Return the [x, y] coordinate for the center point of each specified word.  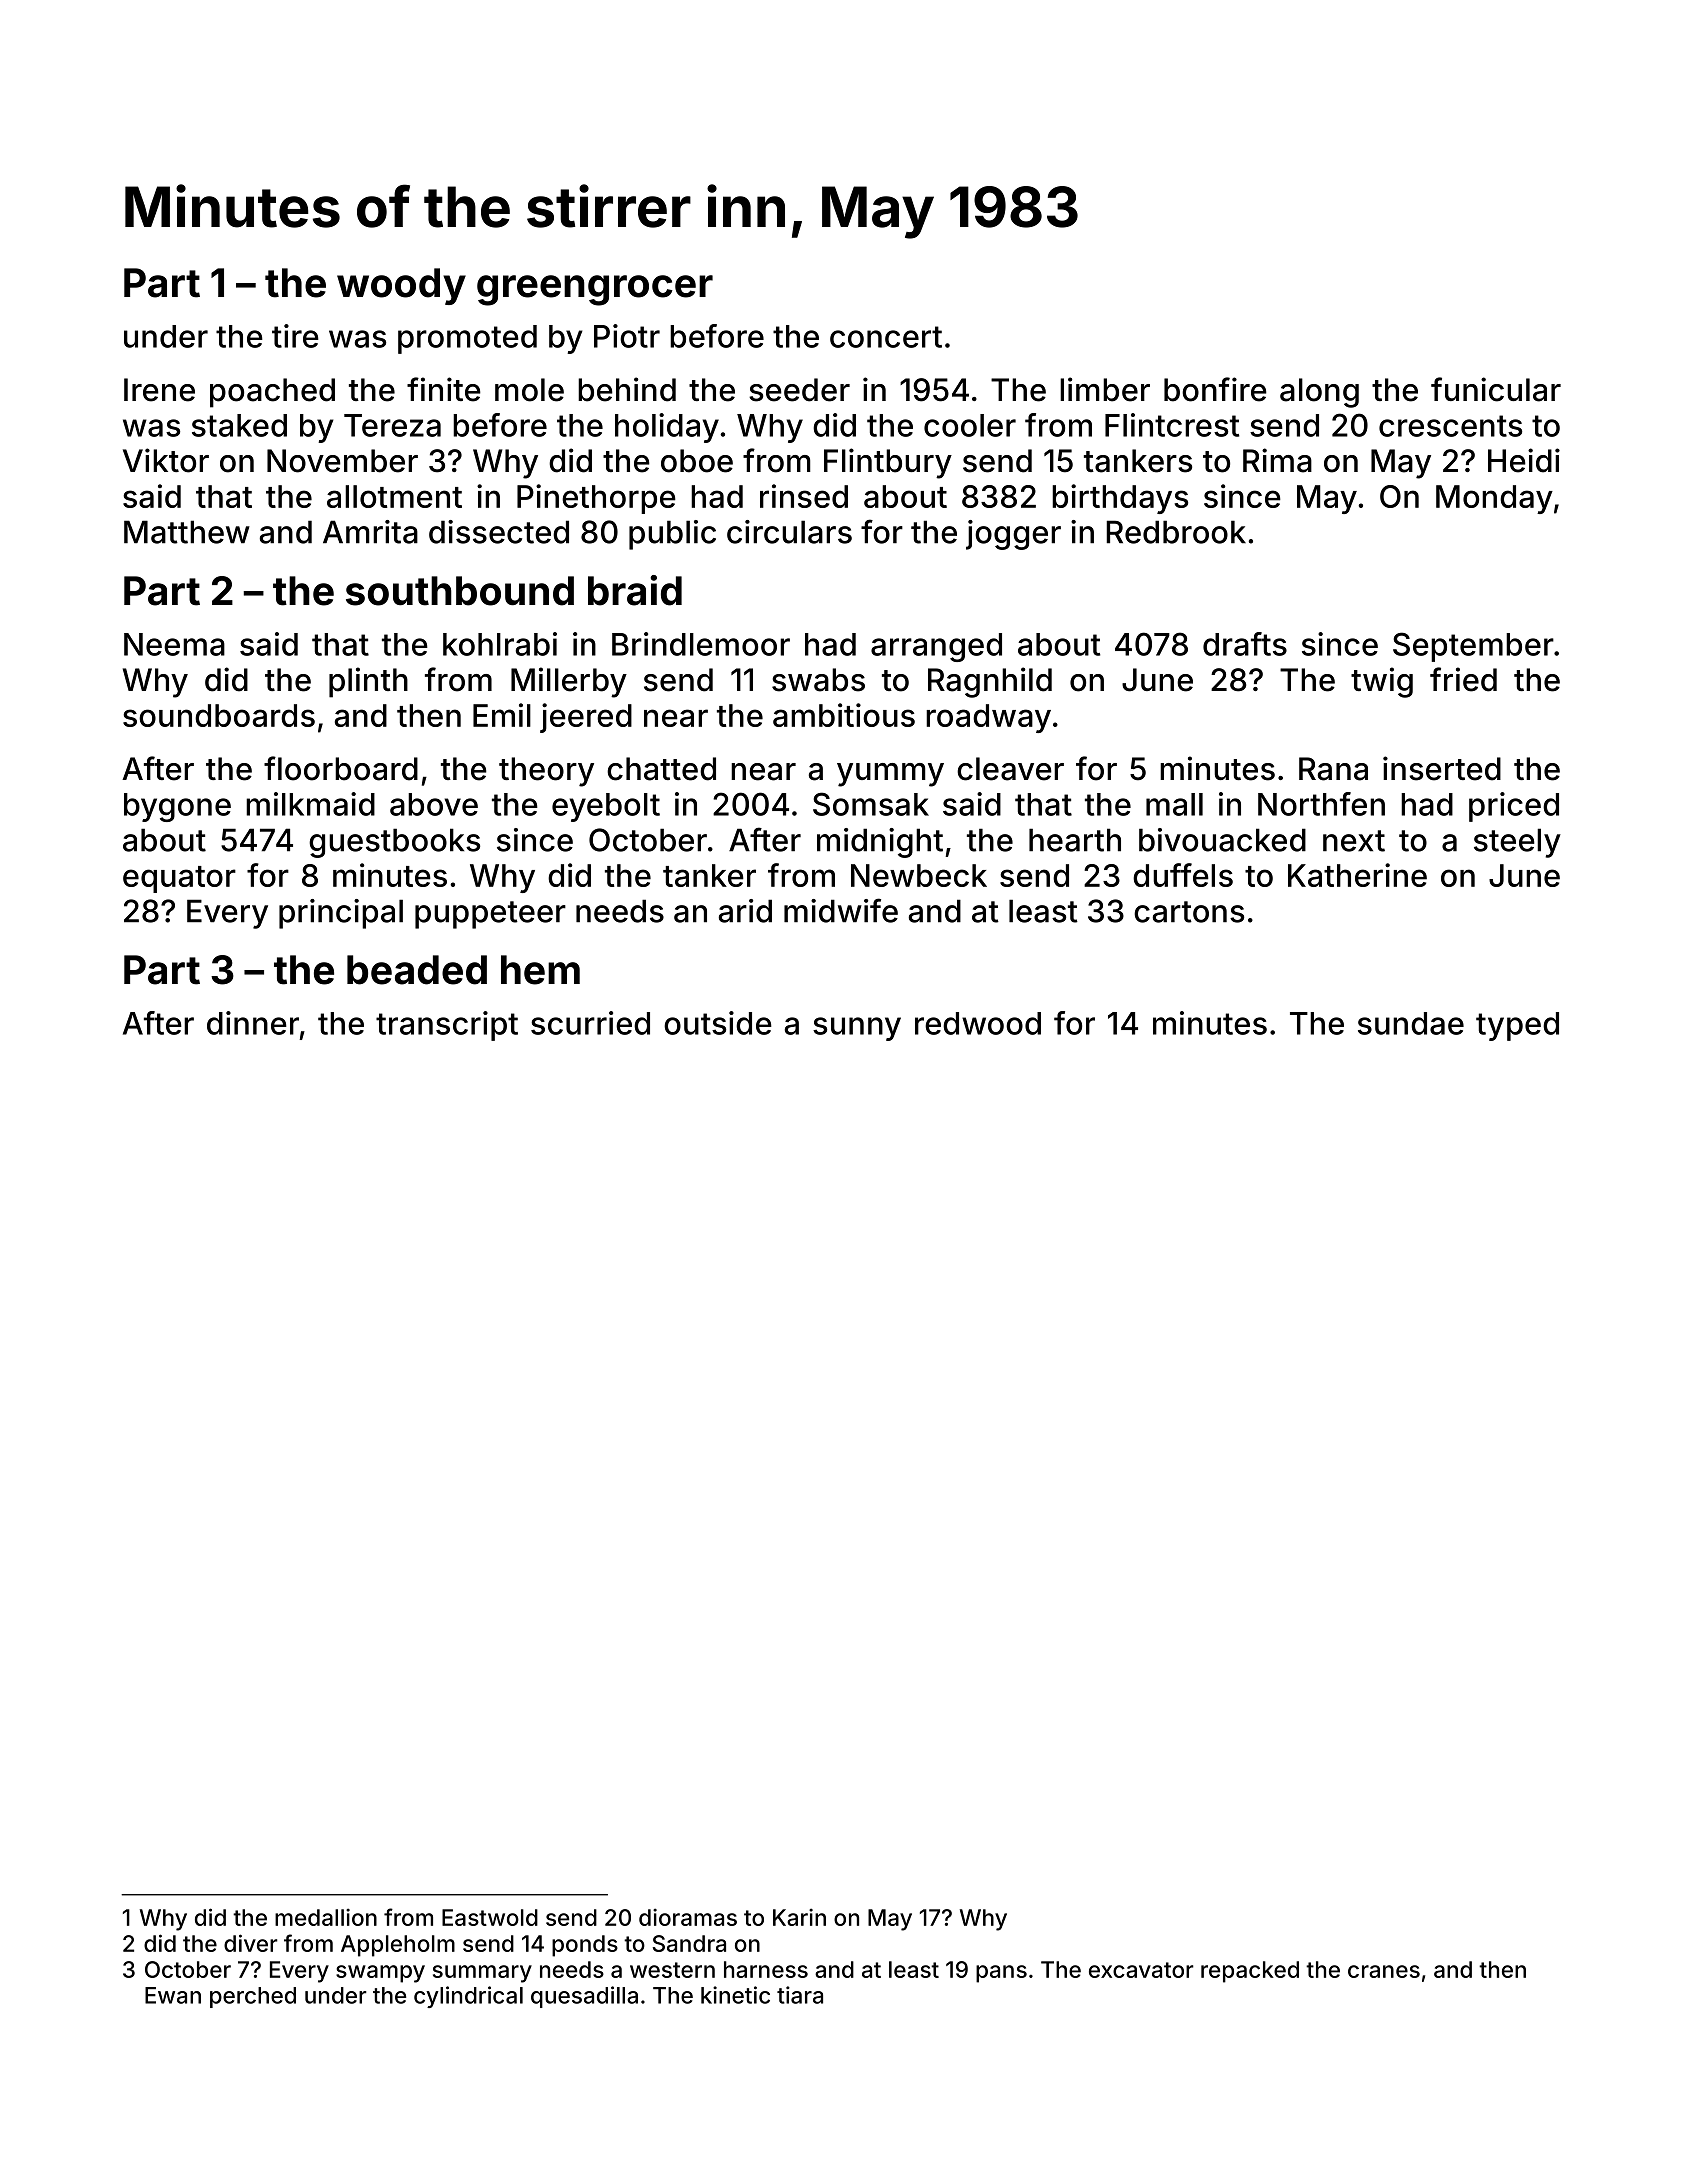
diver [251, 1943]
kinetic [735, 1995]
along [1319, 393]
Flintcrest [1172, 425]
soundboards [219, 715]
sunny [857, 1029]
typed [1517, 1026]
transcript [447, 1026]
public [672, 535]
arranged [936, 647]
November [342, 461]
